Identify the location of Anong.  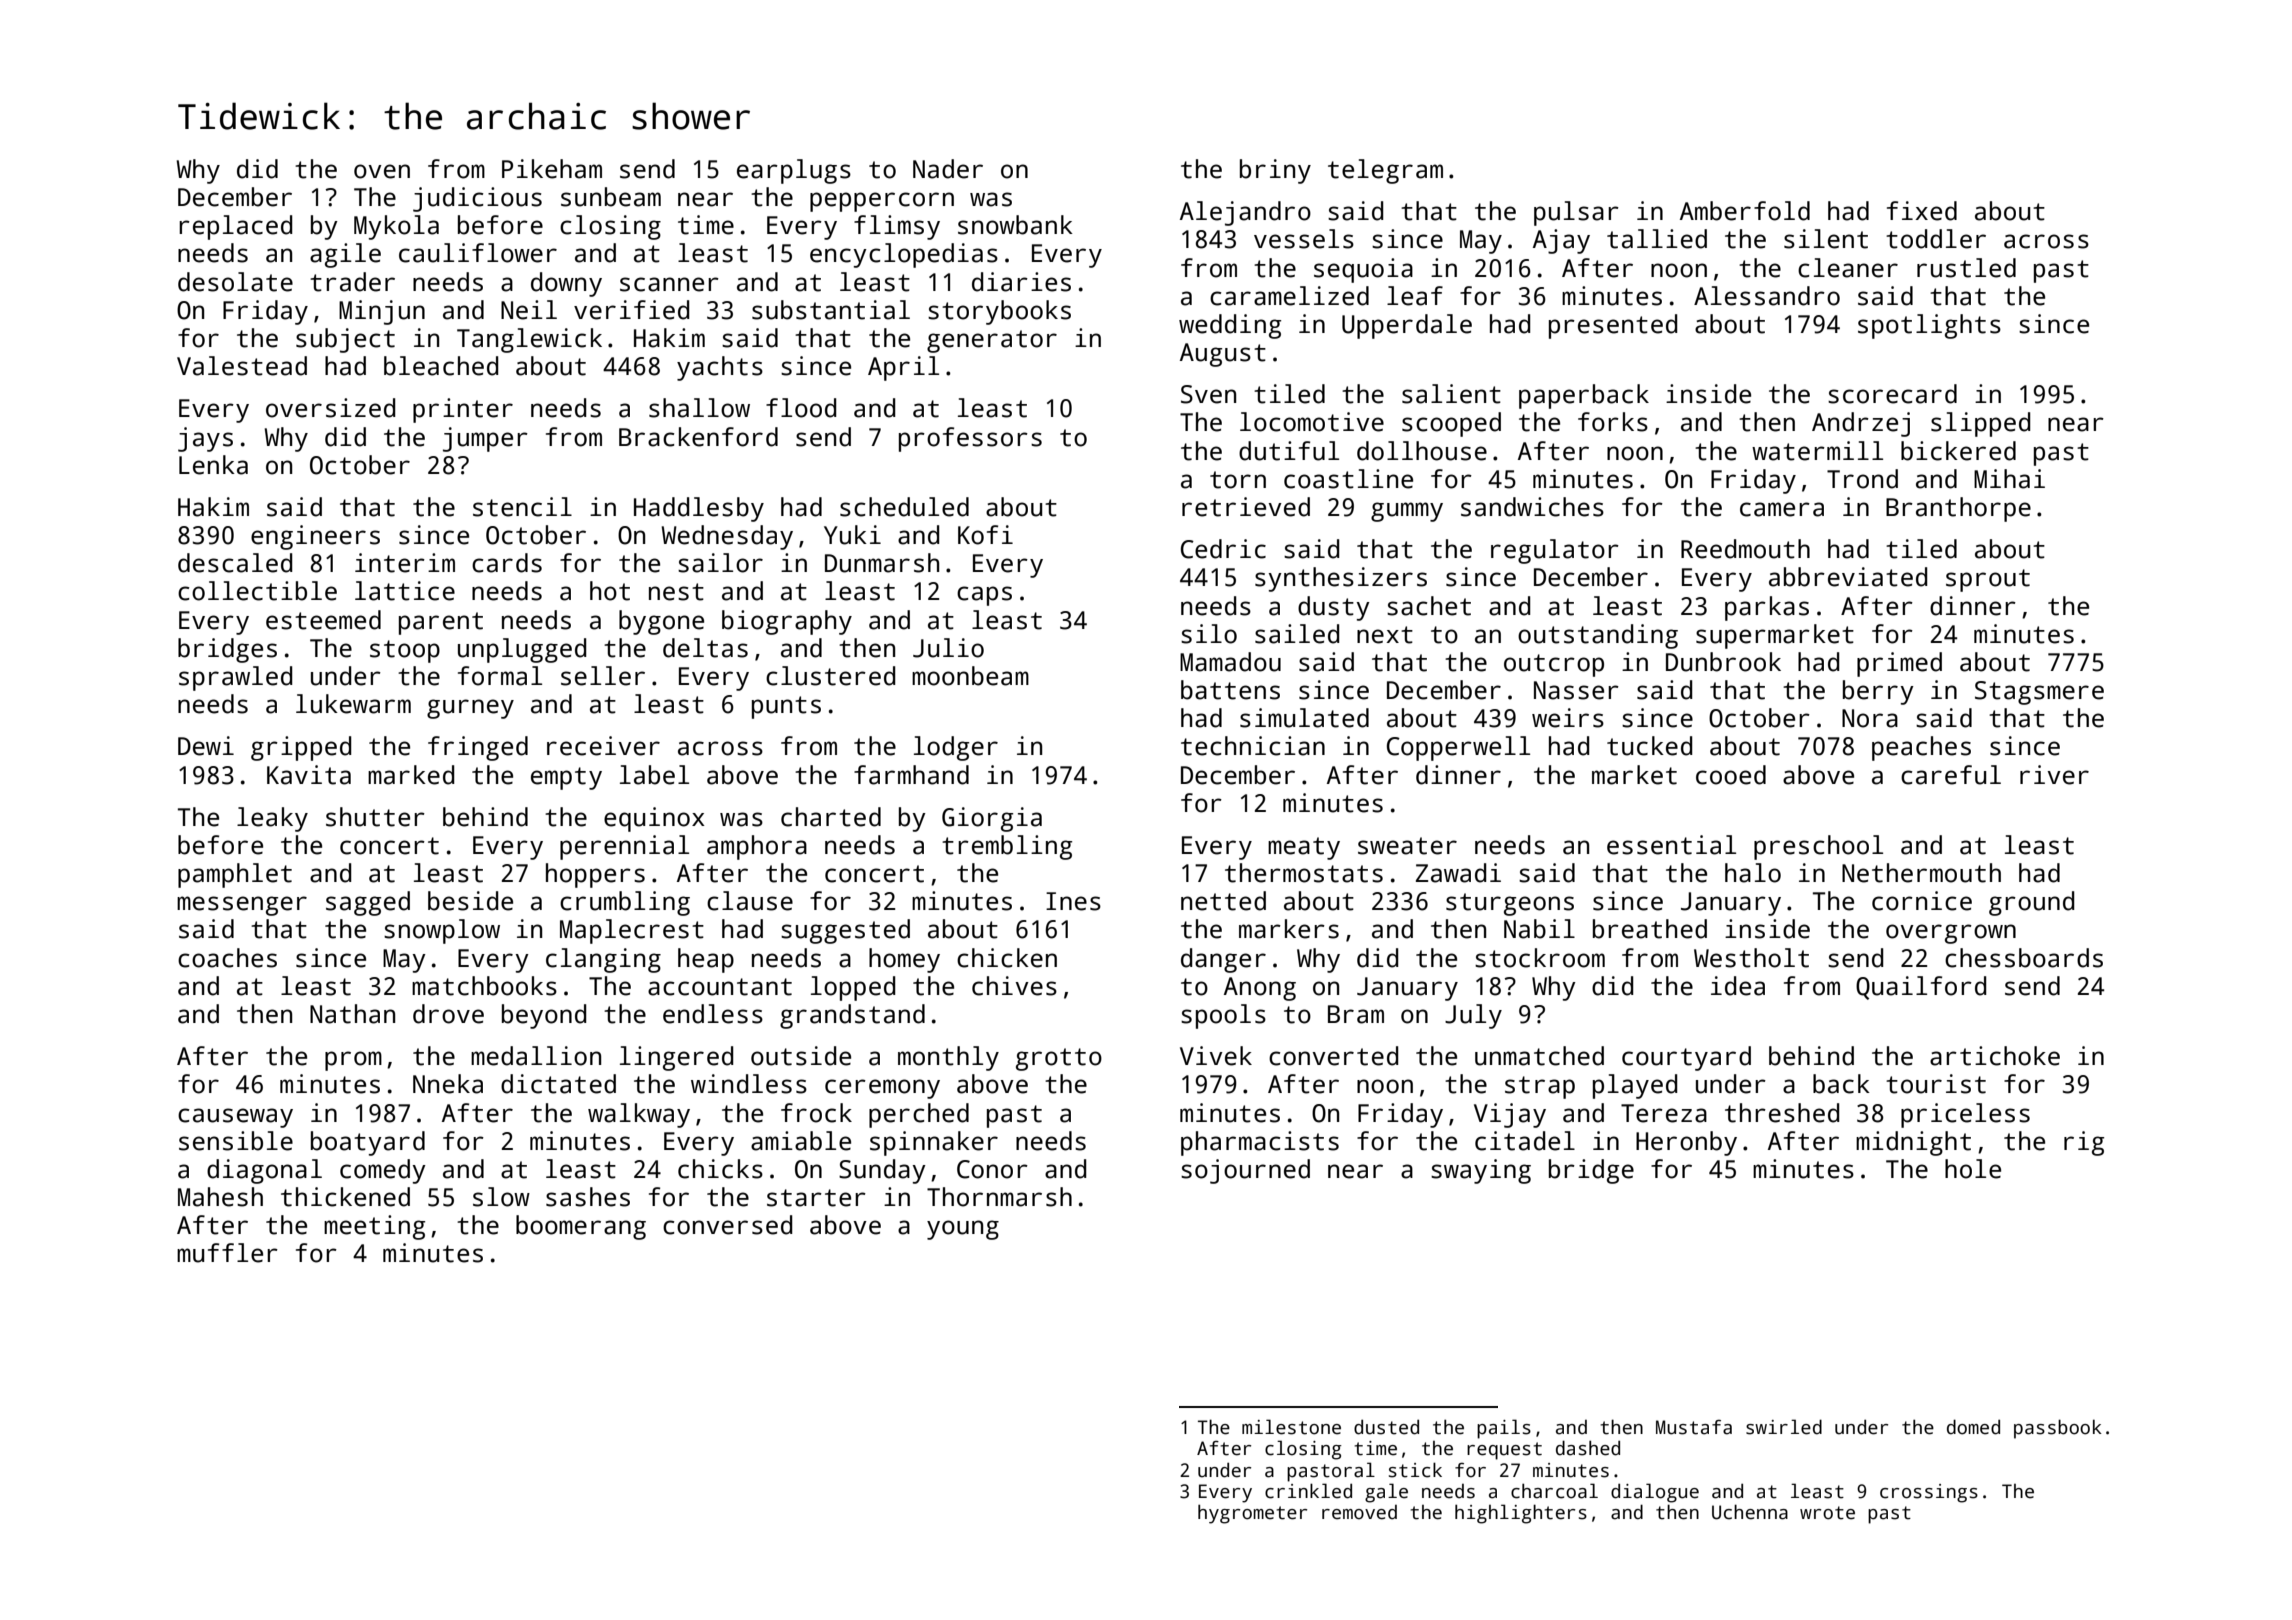
(1260, 989).
